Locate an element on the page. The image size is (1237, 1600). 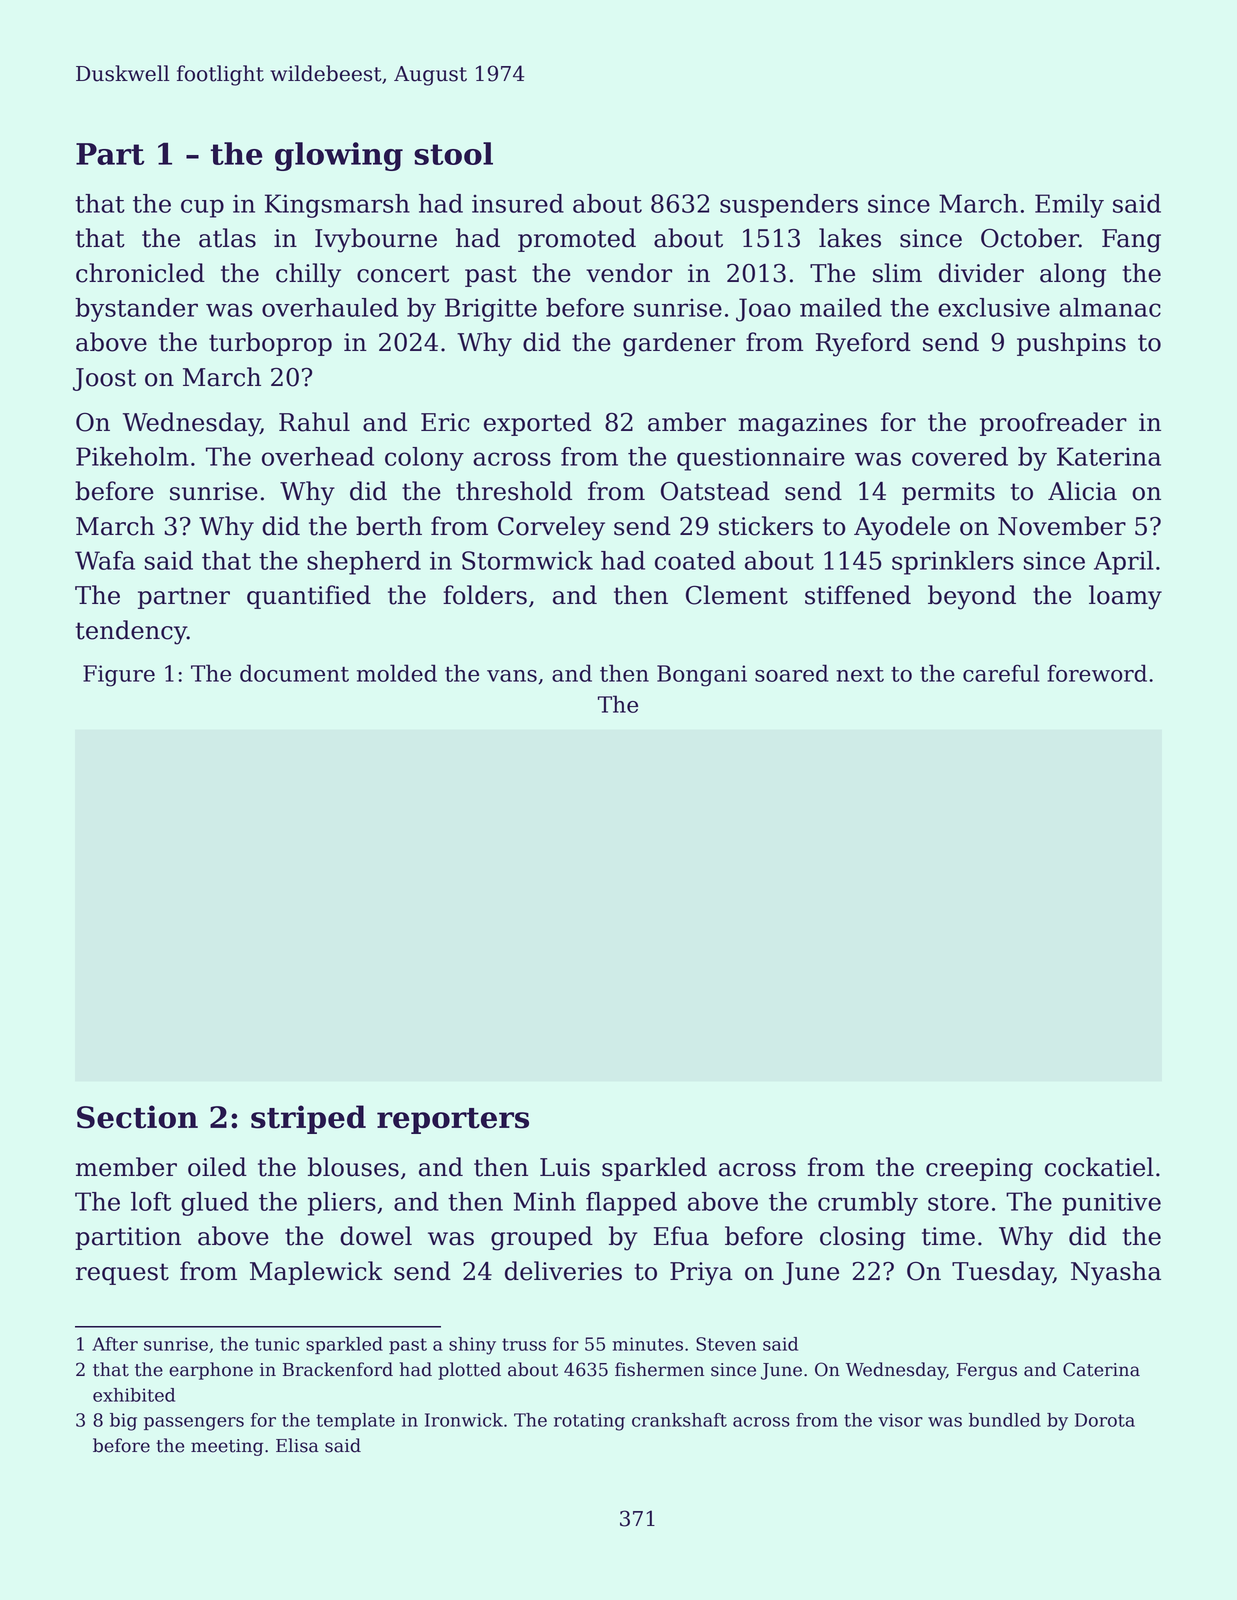
vans is located at coordinates (512, 676).
